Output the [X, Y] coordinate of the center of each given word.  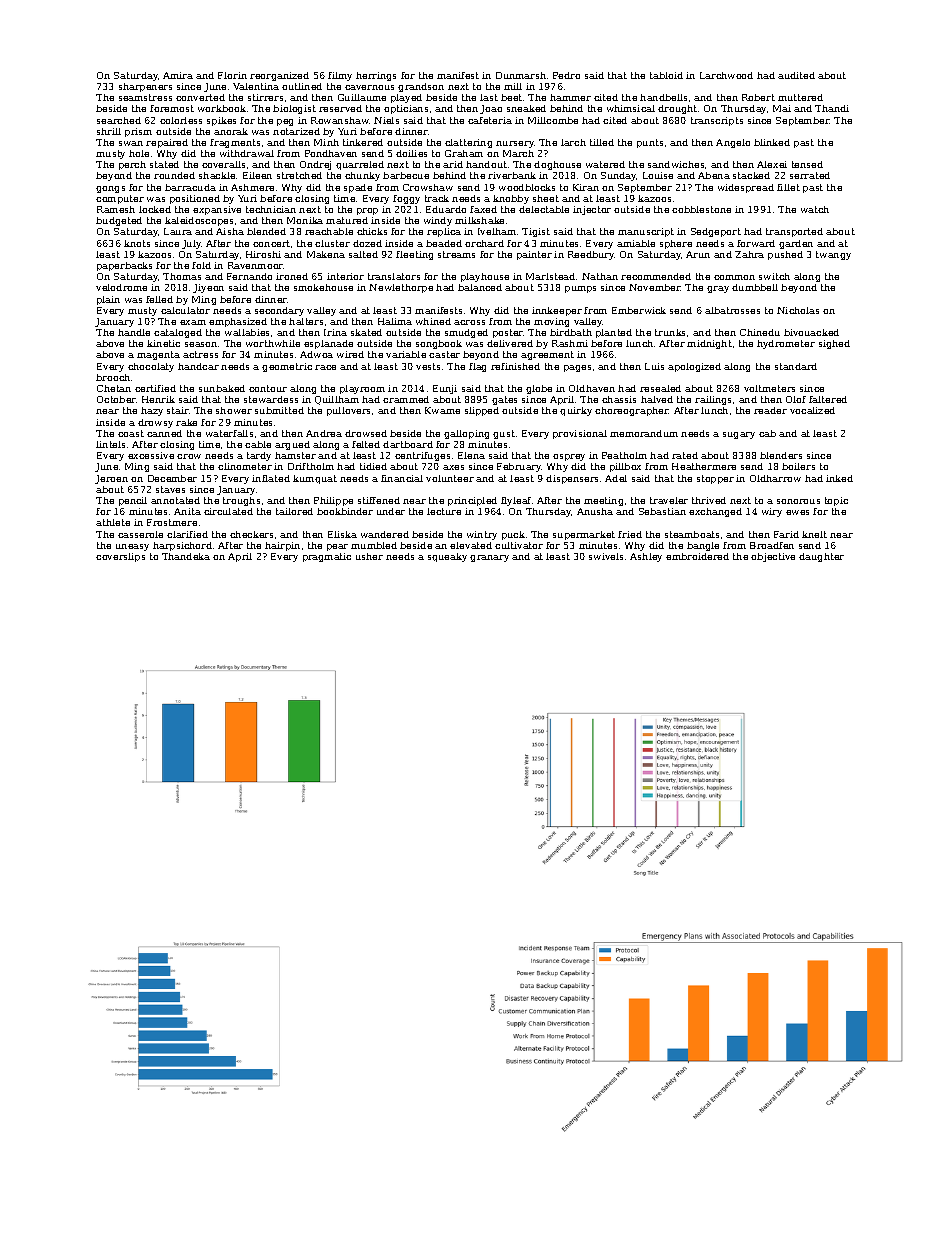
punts [650, 143]
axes [453, 467]
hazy [152, 411]
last [489, 97]
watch [815, 209]
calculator [185, 310]
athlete [113, 522]
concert [271, 243]
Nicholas [798, 310]
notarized [296, 131]
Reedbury [591, 255]
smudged [466, 333]
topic [836, 501]
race [325, 367]
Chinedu [760, 332]
